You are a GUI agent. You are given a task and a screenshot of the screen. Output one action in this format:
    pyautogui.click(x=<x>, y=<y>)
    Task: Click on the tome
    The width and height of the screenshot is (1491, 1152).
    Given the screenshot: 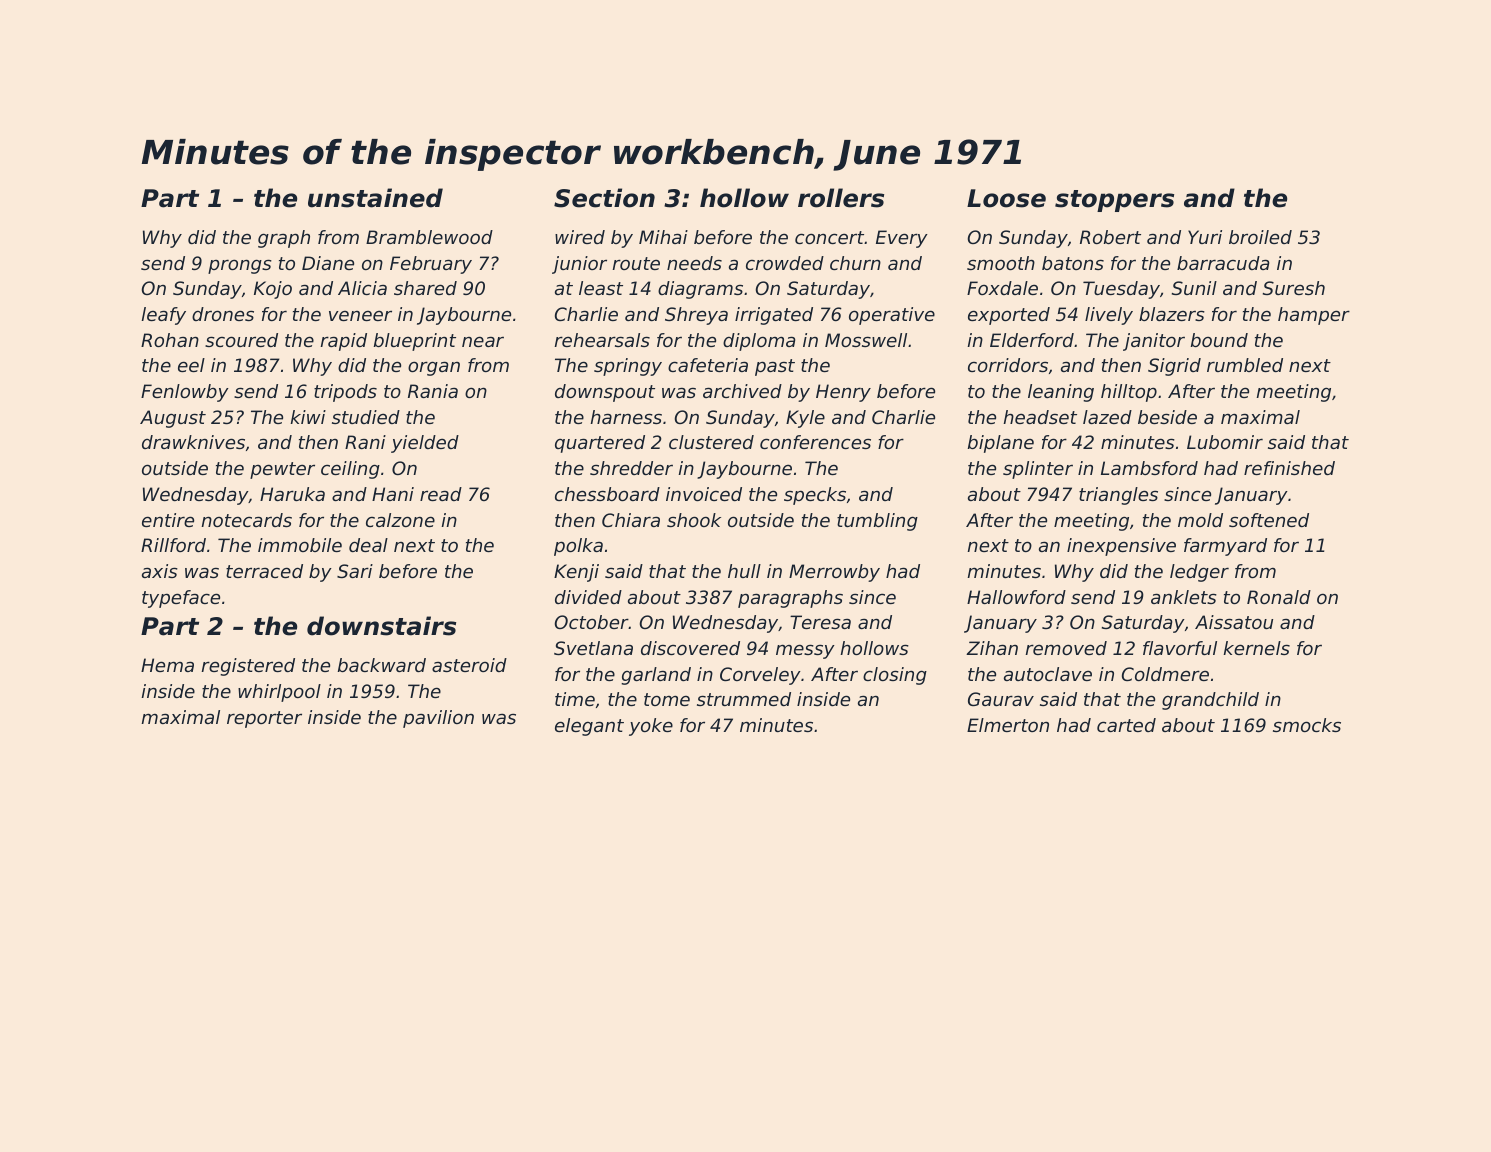 What is the action you would take?
    pyautogui.click(x=667, y=699)
